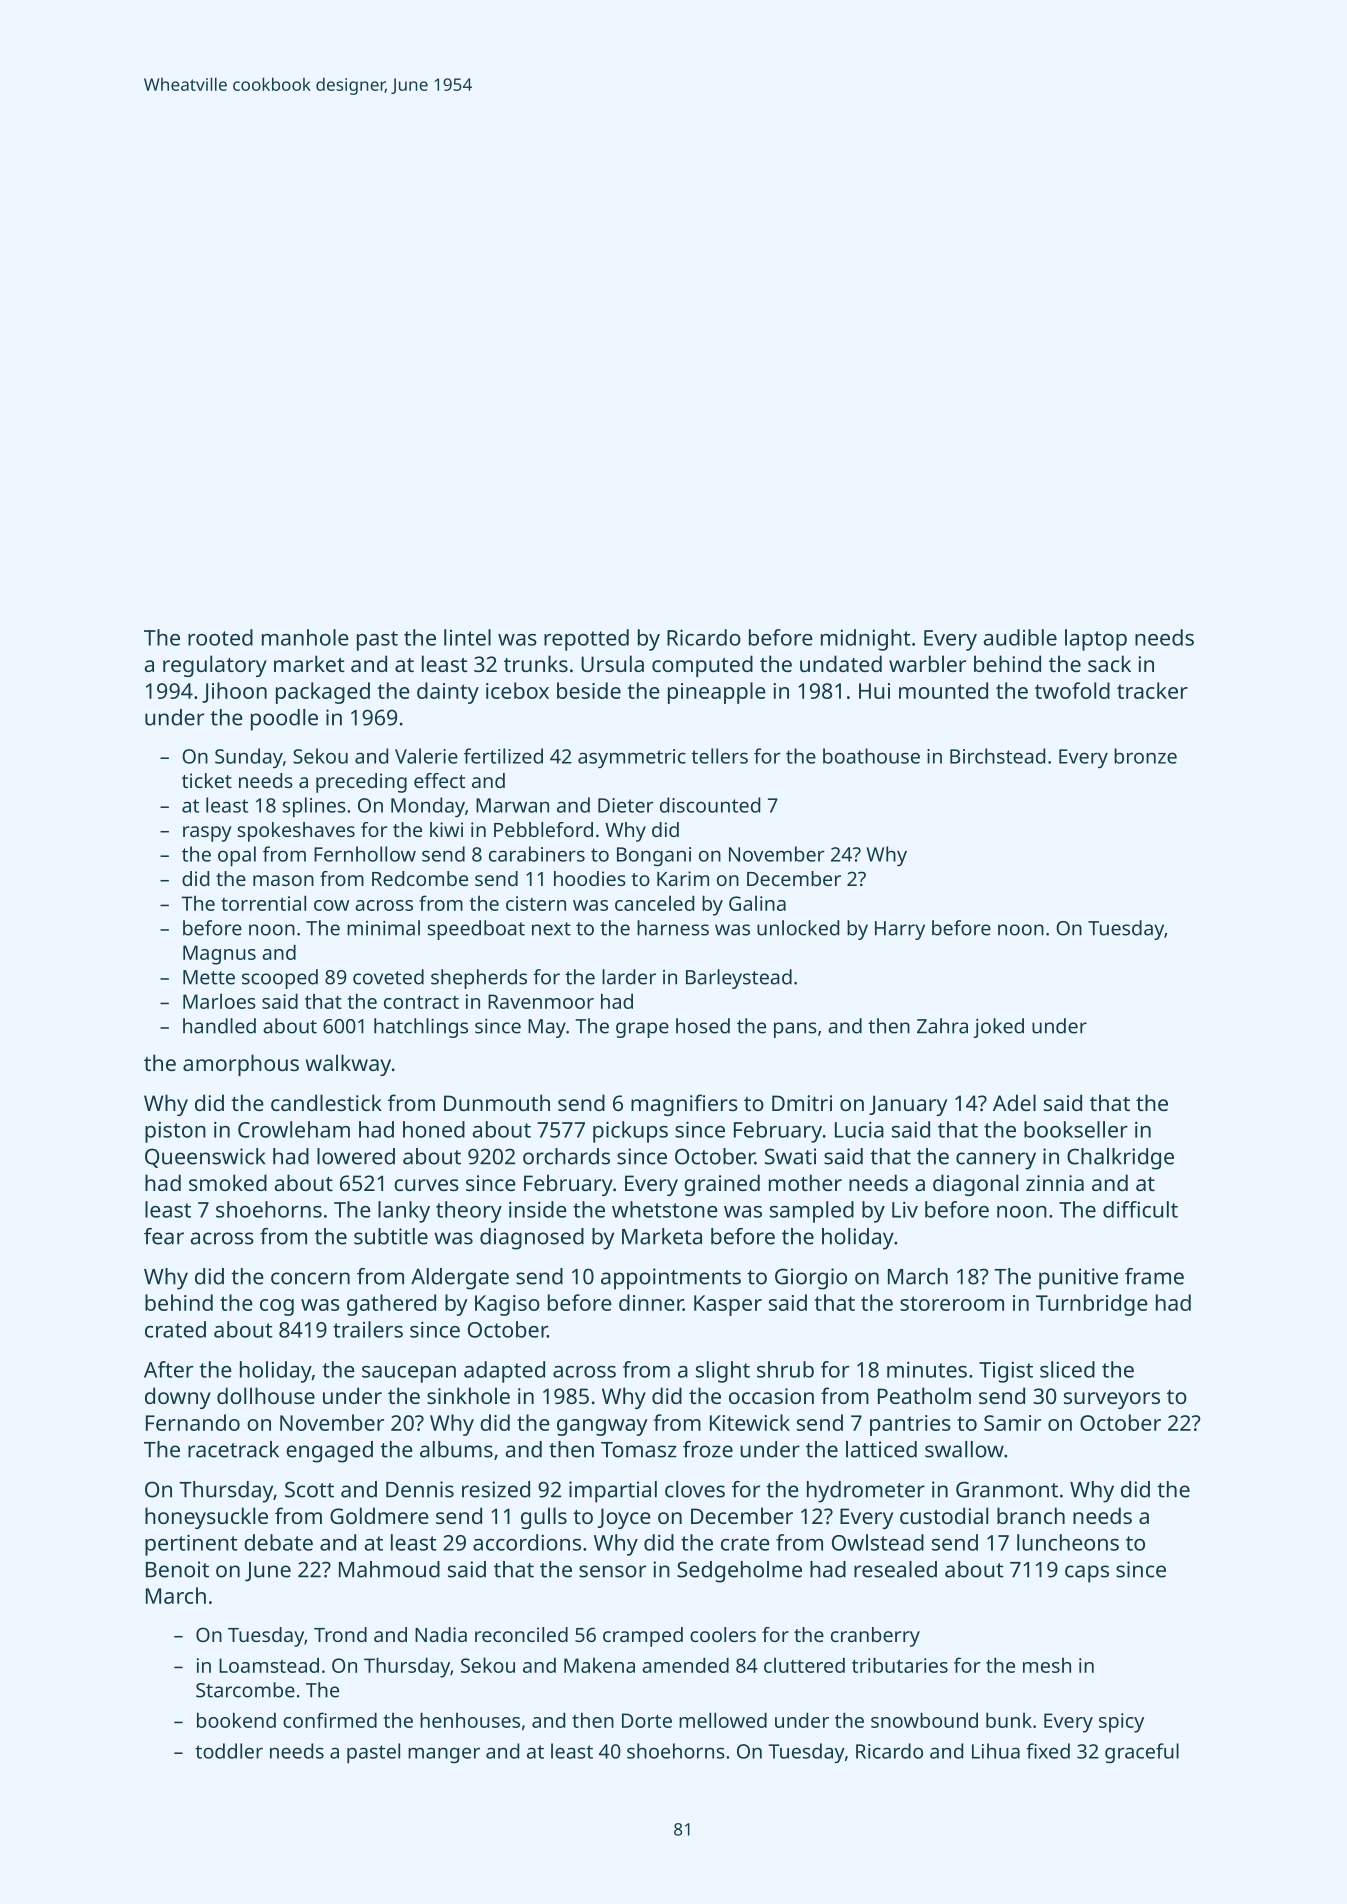 The image size is (1347, 1904). I want to click on pans, so click(795, 1030).
